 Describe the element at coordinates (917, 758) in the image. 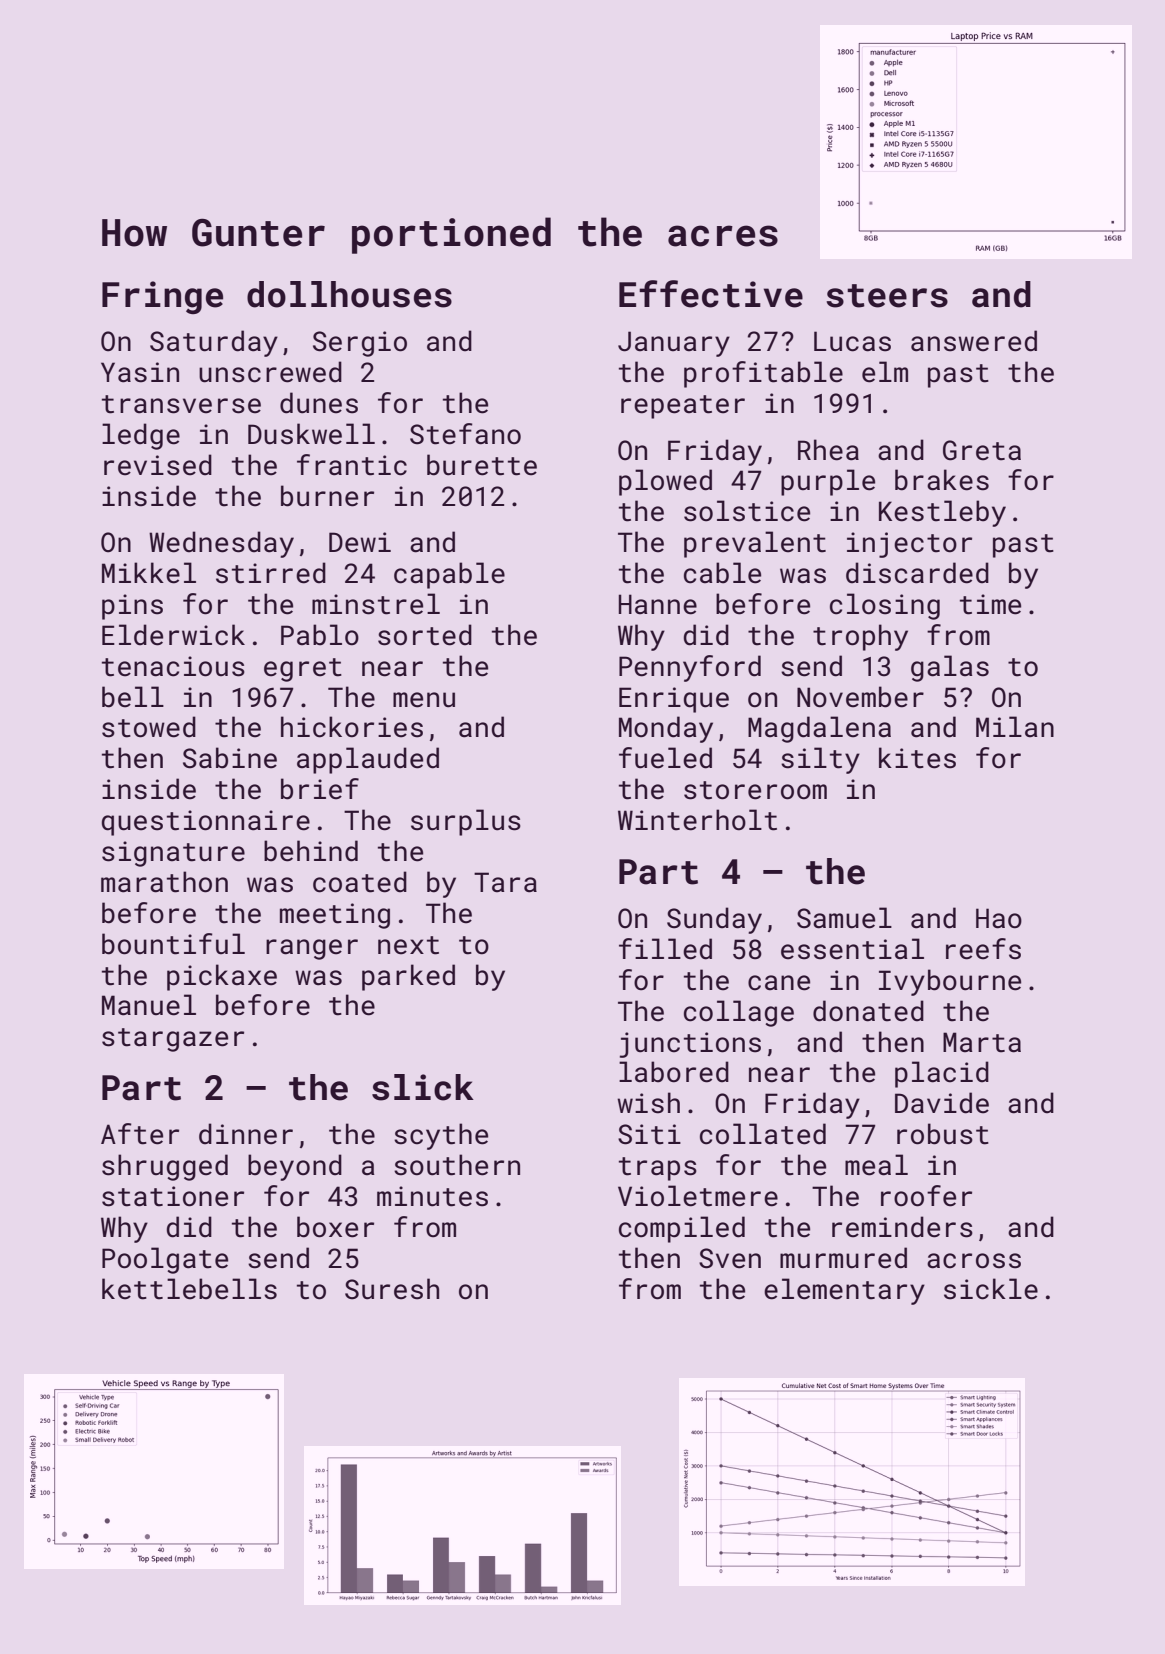

I see `kites` at that location.
